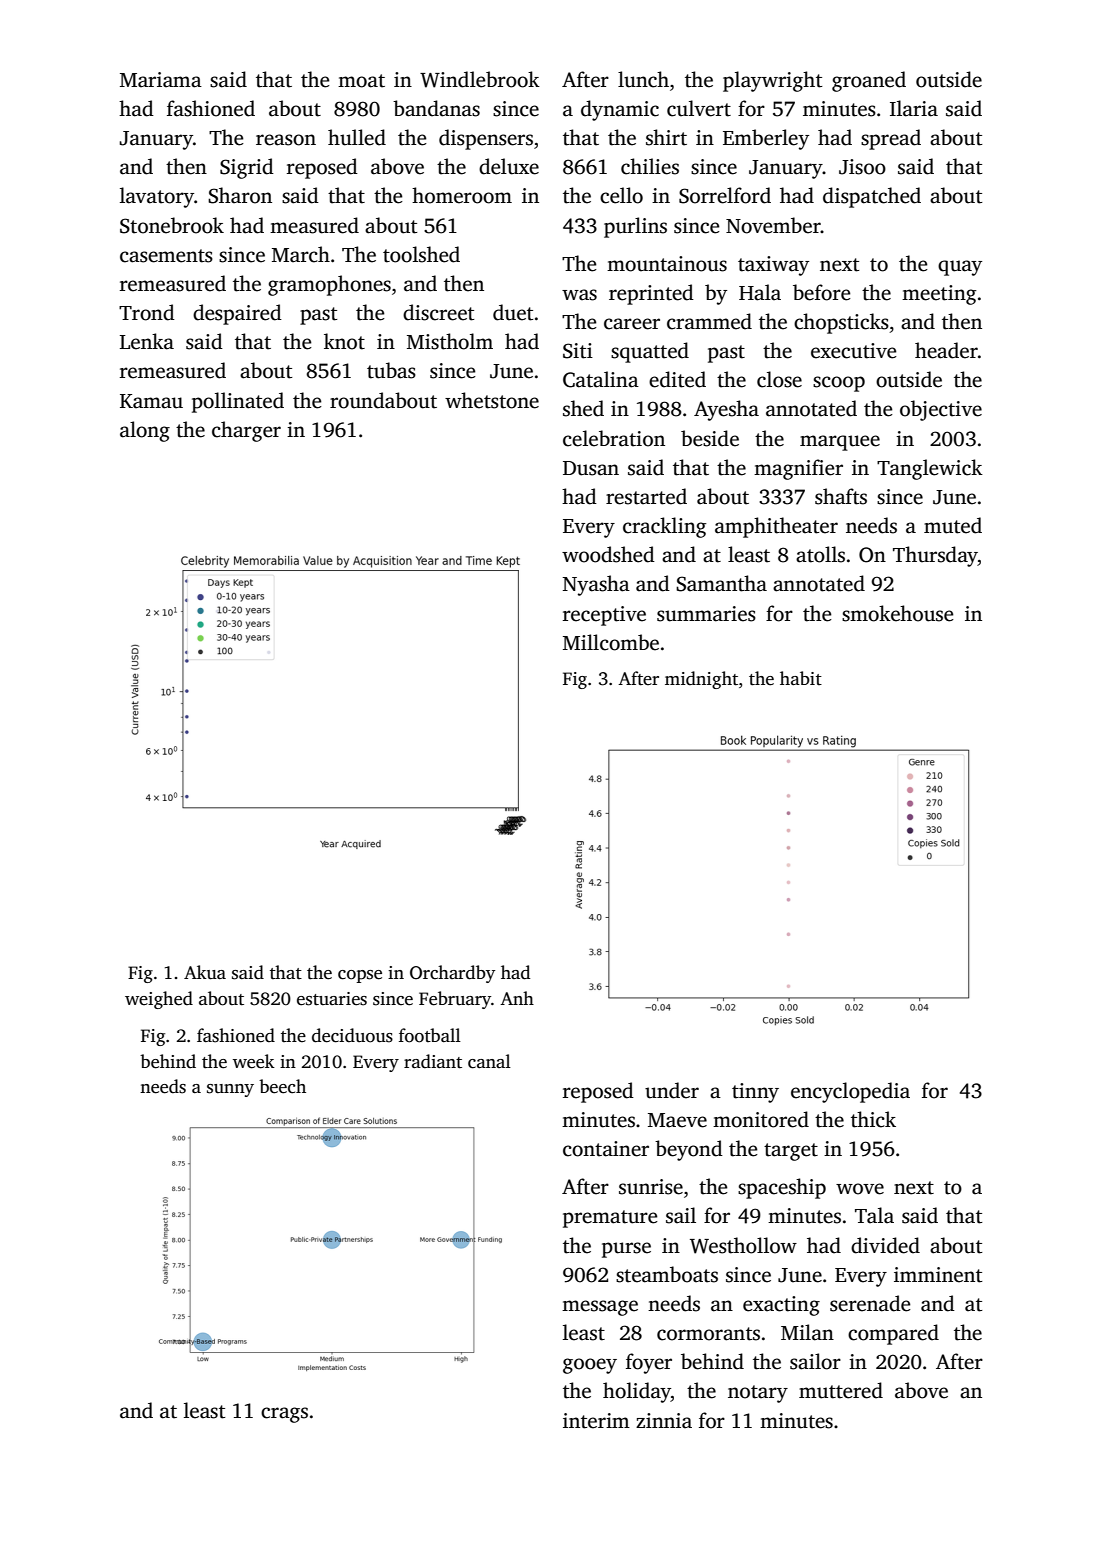 The height and width of the document is (1559, 1102). I want to click on lunch, so click(643, 79).
